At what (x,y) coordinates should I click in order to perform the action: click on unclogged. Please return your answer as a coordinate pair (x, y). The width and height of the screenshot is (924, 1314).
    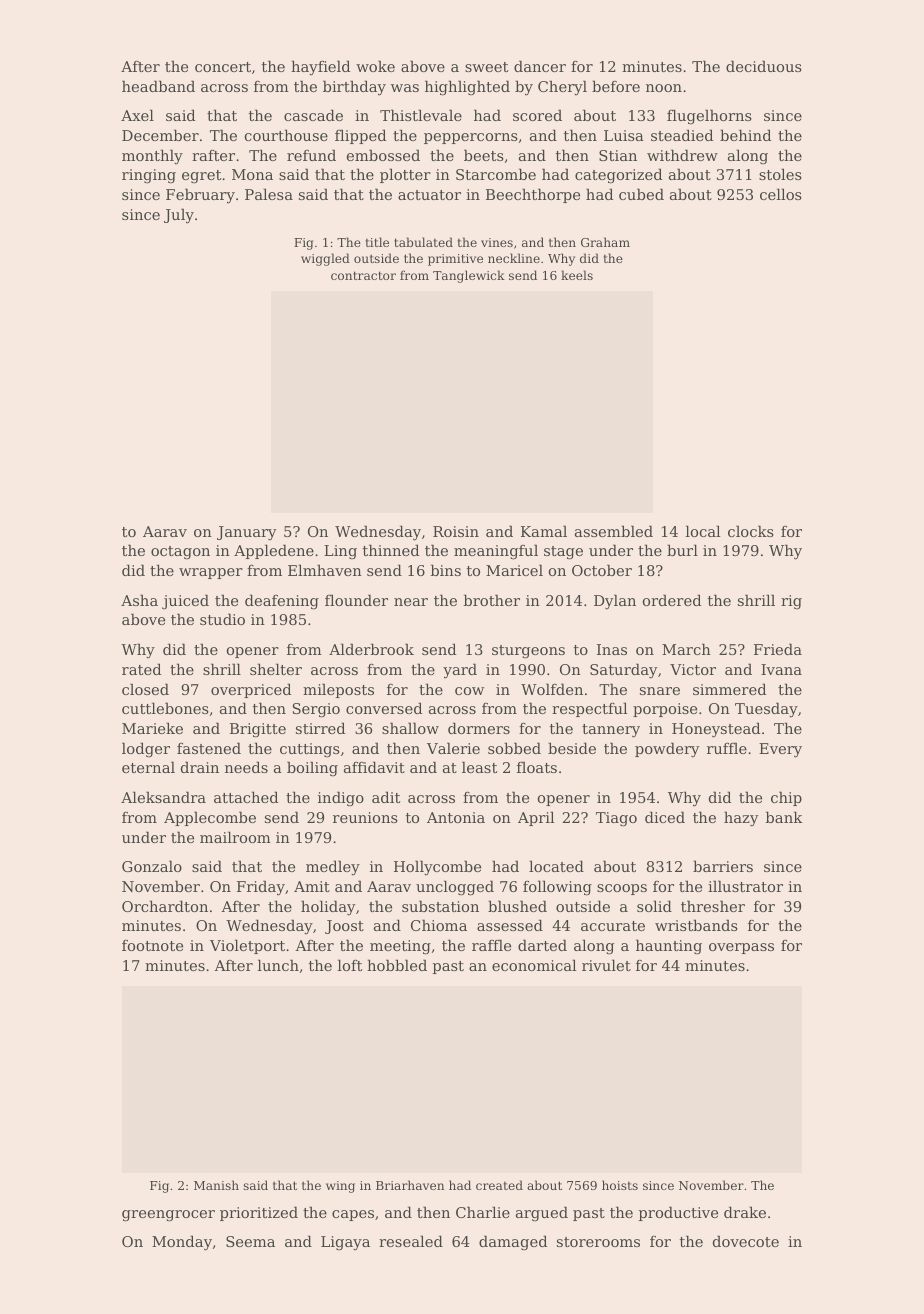
    Looking at the image, I should click on (455, 888).
